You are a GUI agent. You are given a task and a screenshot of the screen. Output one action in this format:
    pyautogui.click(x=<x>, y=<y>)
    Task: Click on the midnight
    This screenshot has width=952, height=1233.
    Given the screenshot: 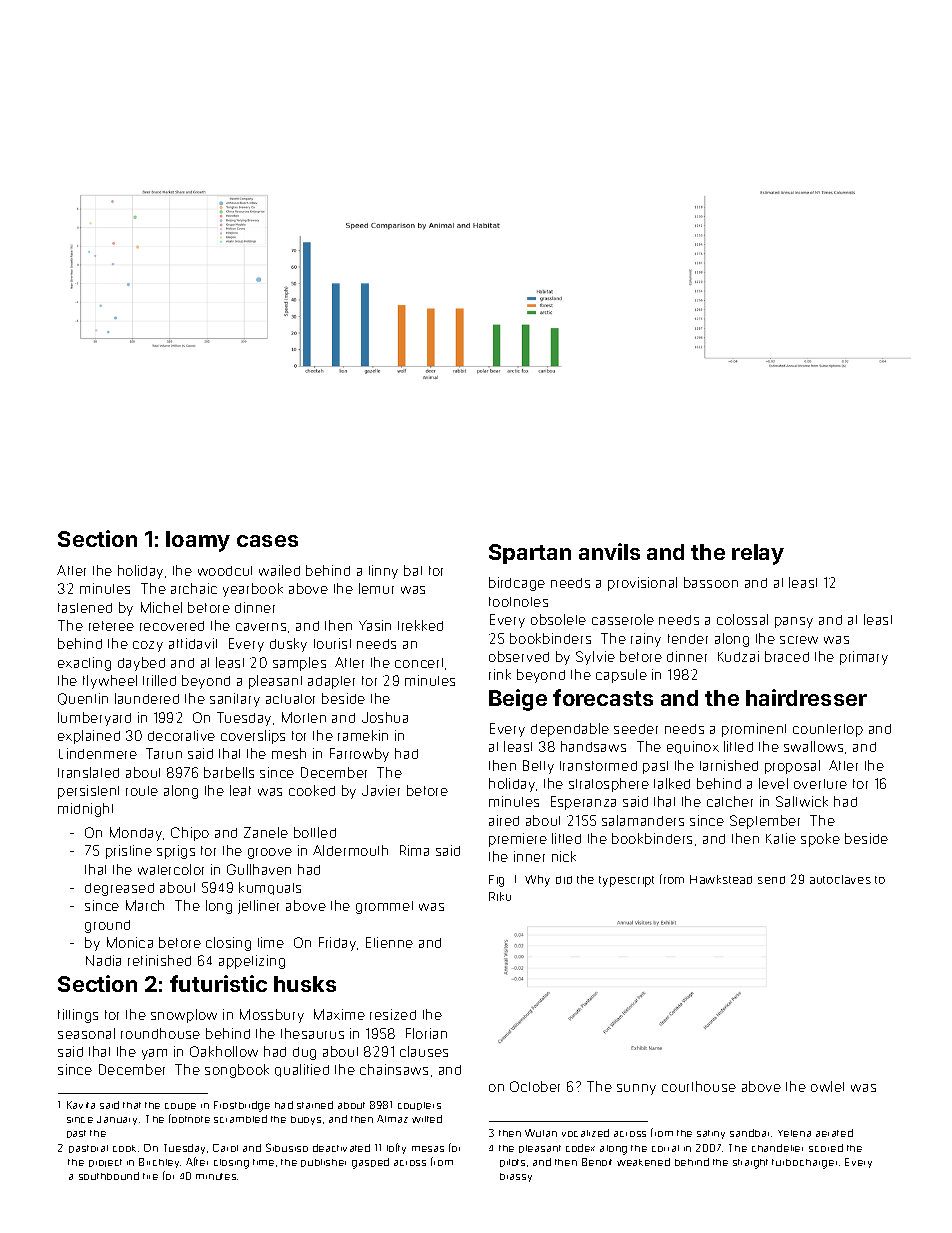 What is the action you would take?
    pyautogui.click(x=85, y=810)
